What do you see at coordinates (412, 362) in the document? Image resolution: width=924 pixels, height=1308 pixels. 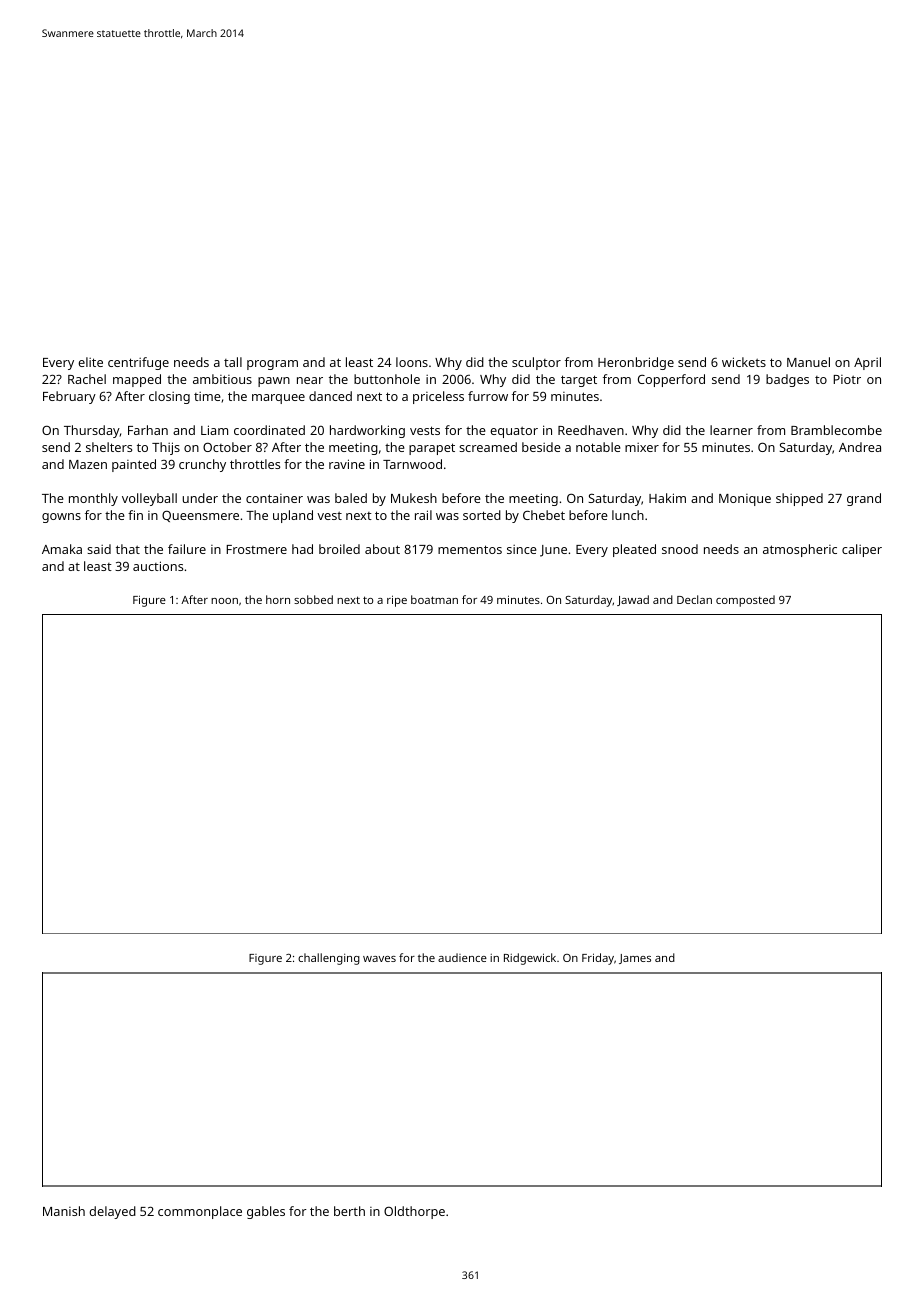 I see `loons` at bounding box center [412, 362].
